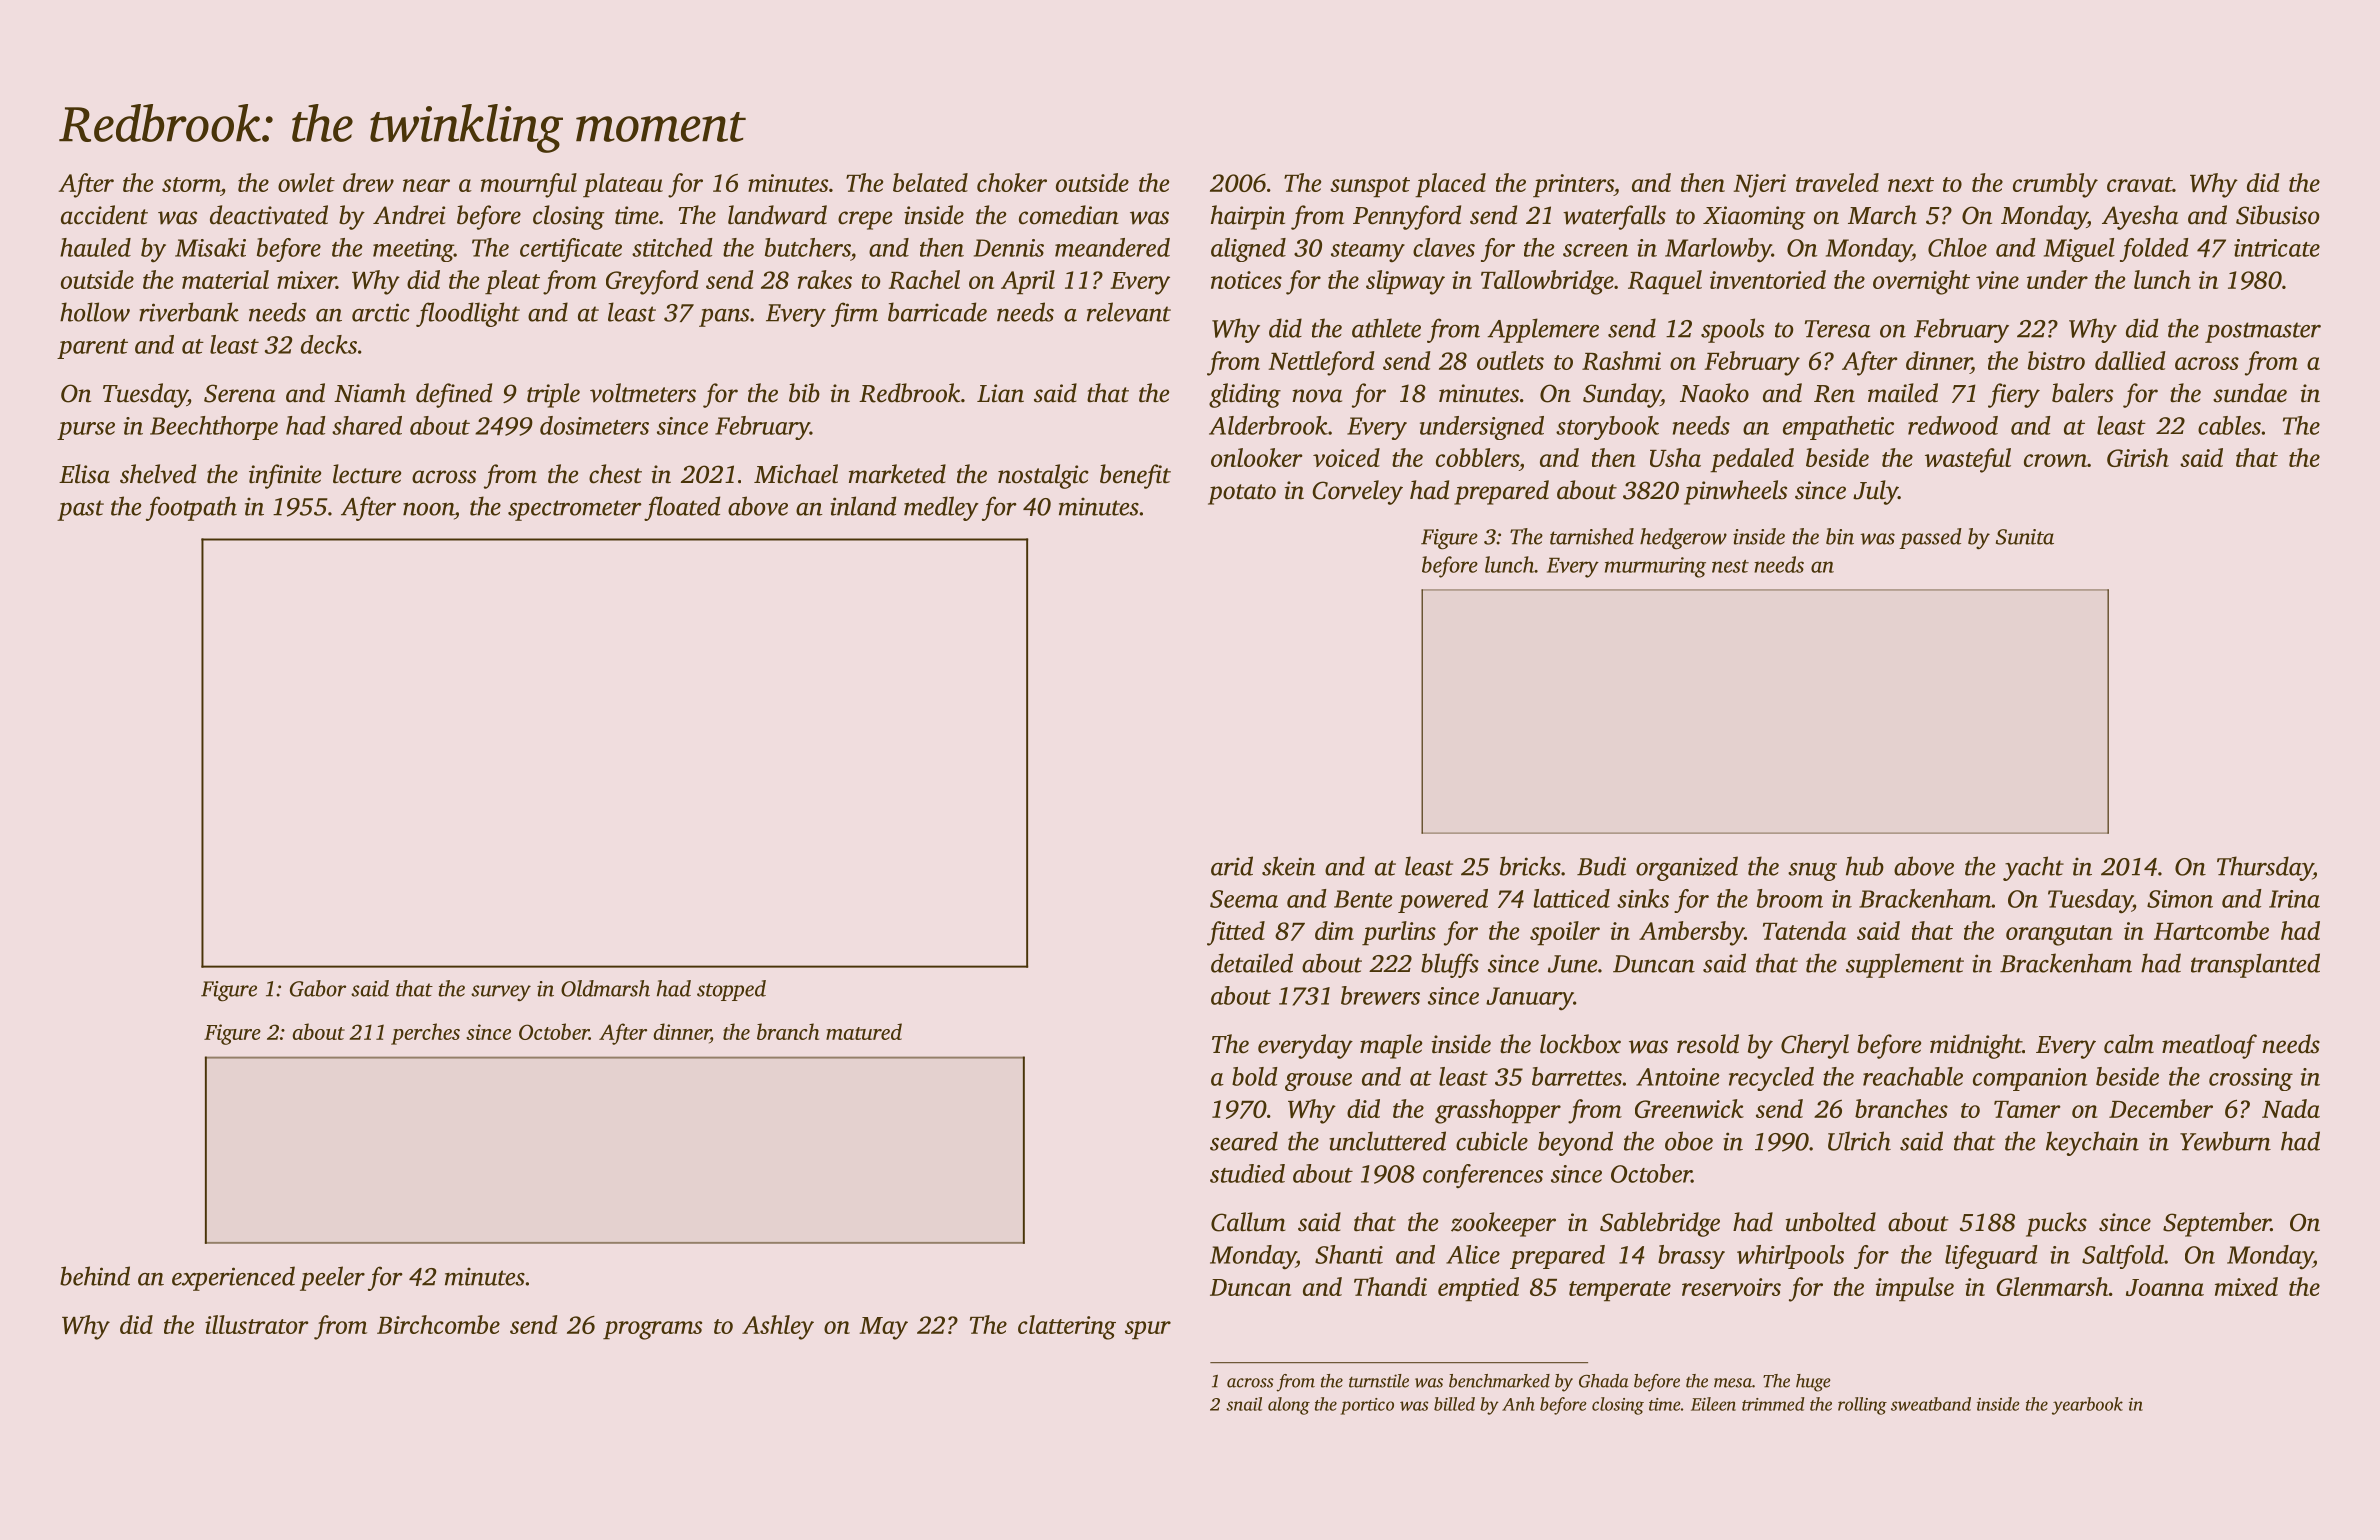 This screenshot has width=2380, height=1540. Describe the element at coordinates (329, 344) in the screenshot. I see `decks` at that location.
